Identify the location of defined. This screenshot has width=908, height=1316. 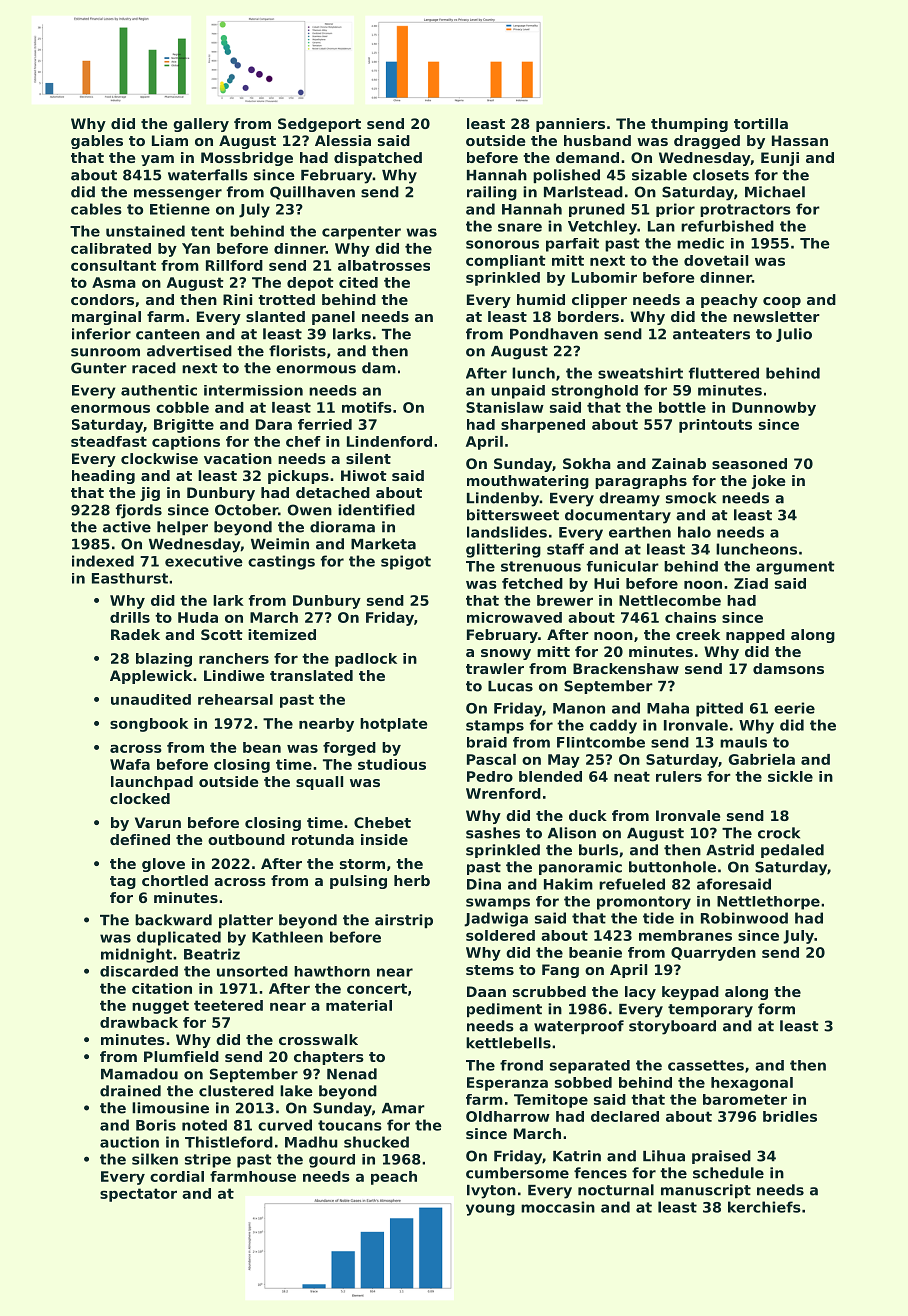
(140, 839).
